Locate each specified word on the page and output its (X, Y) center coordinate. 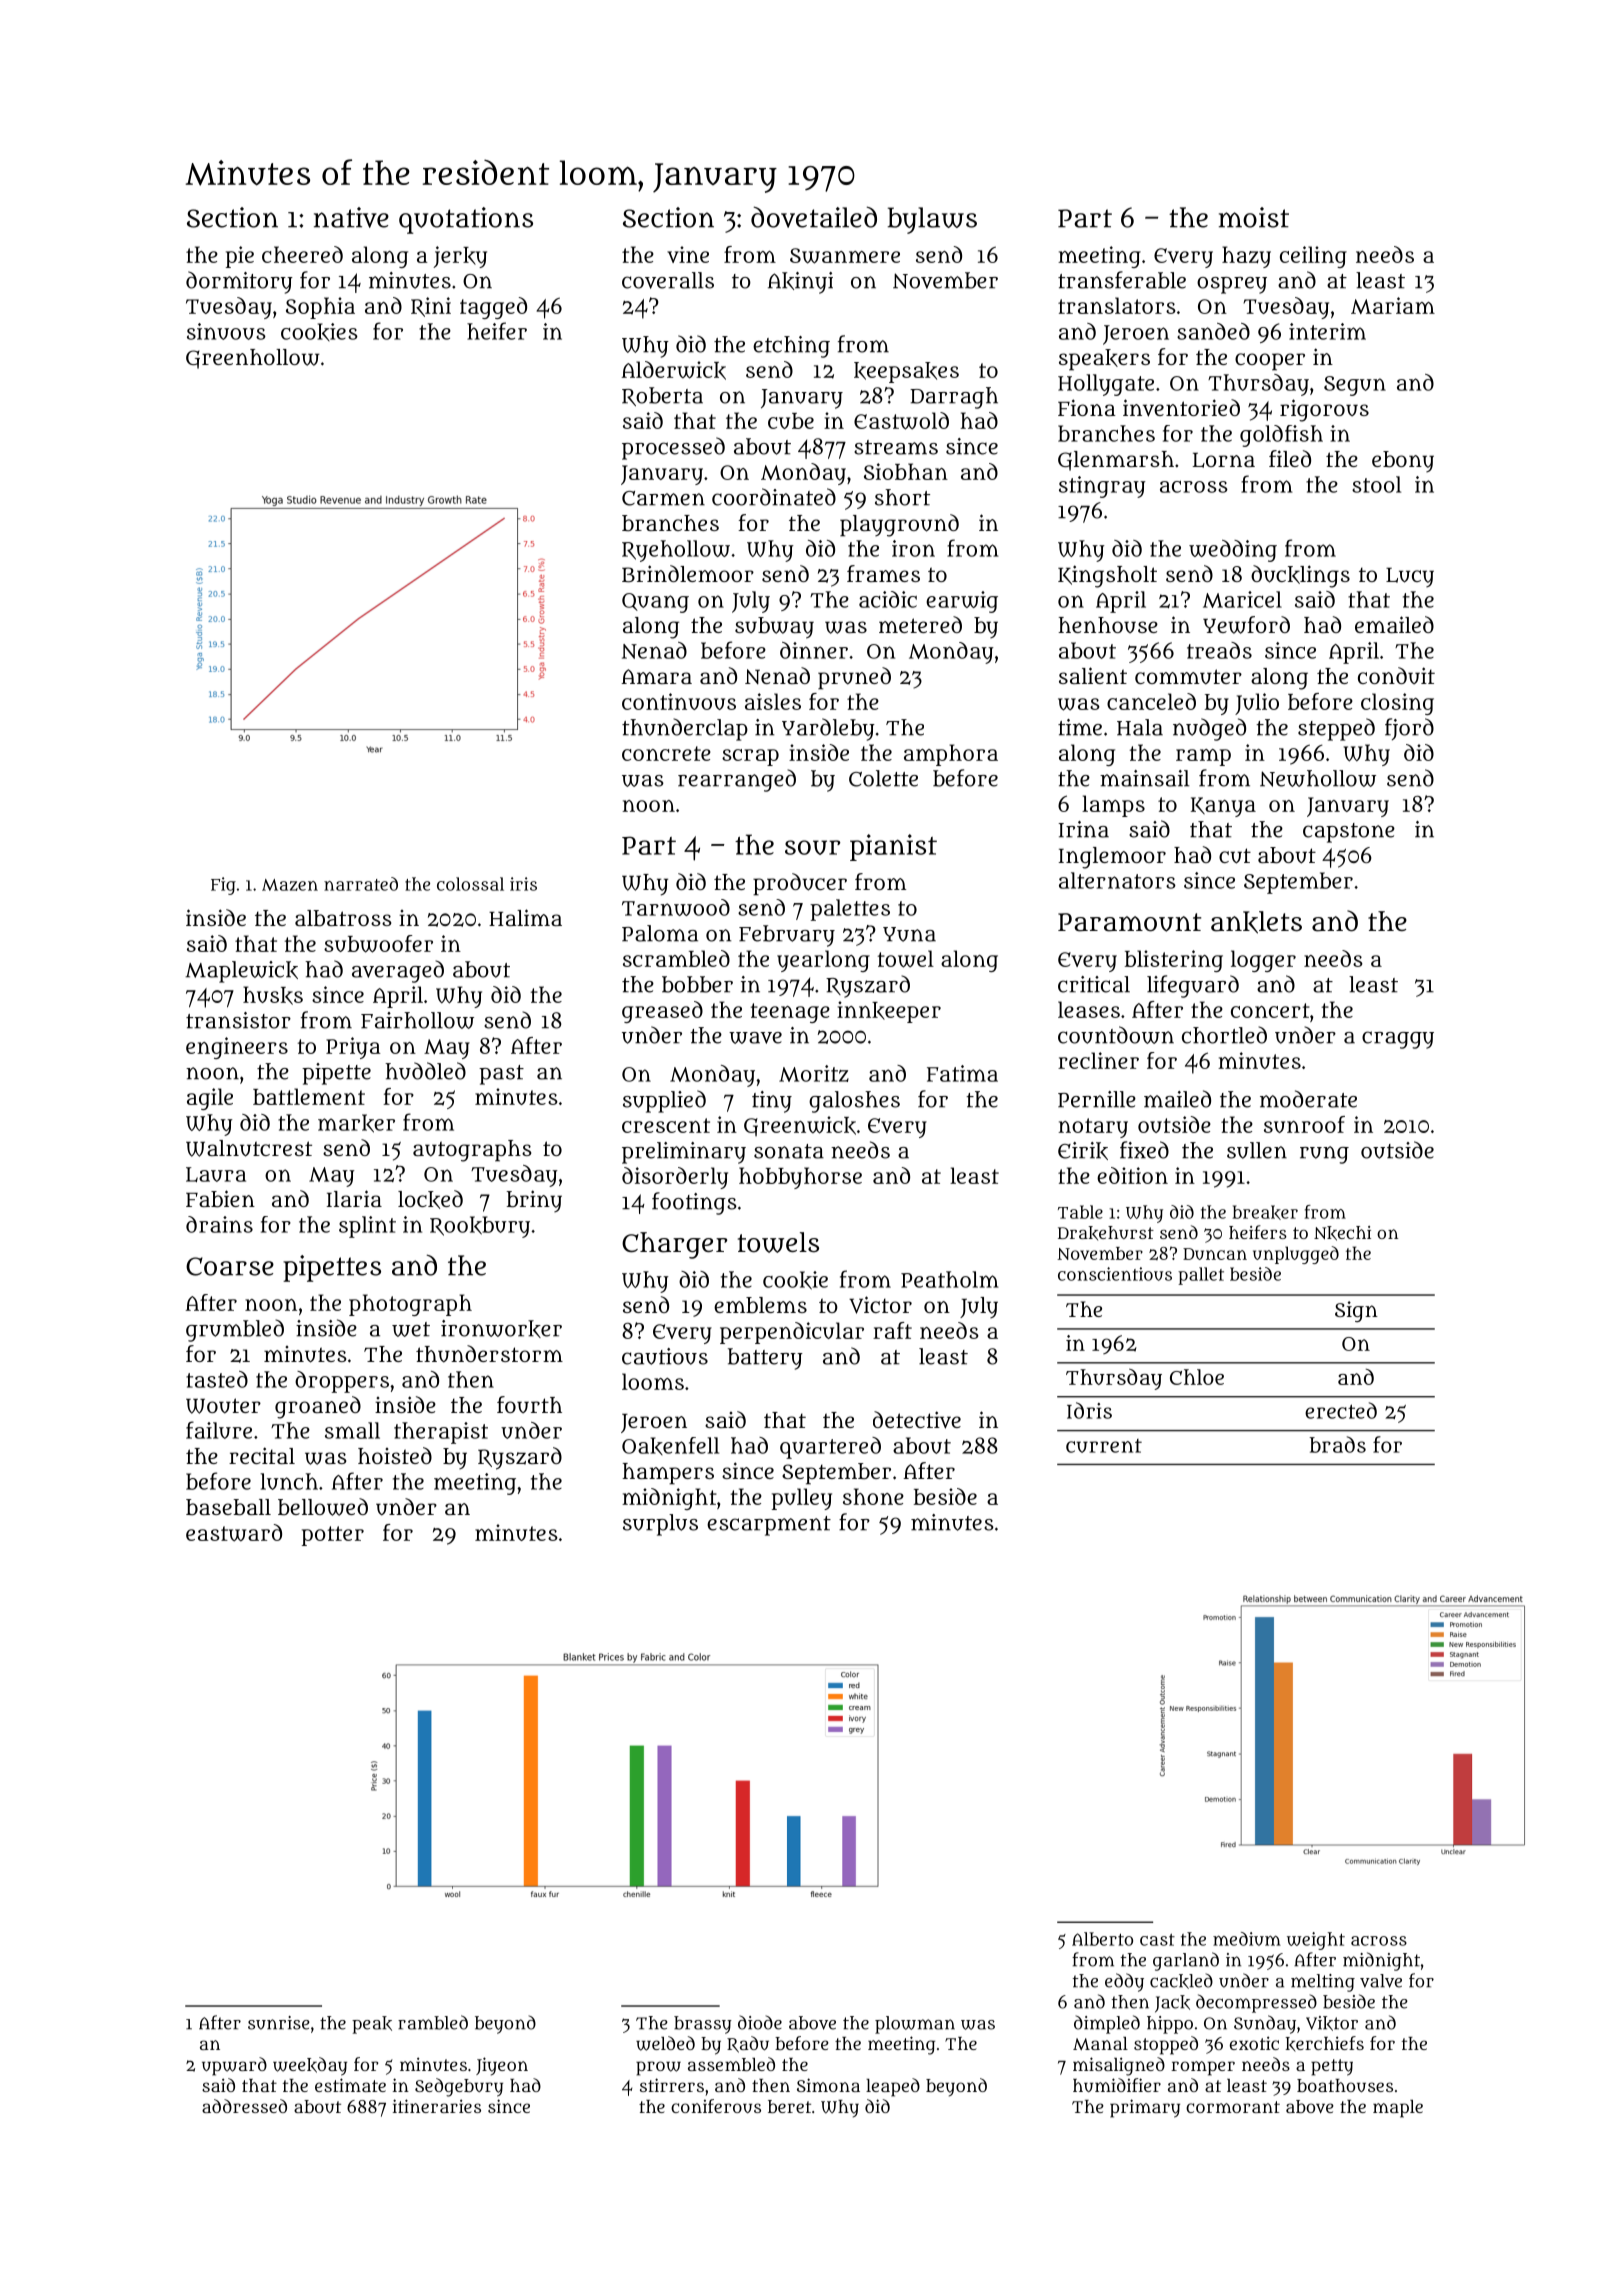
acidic (888, 599)
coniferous (716, 2106)
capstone (1349, 833)
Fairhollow (417, 1020)
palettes (850, 910)
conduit (1396, 675)
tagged (493, 308)
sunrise (279, 2023)
